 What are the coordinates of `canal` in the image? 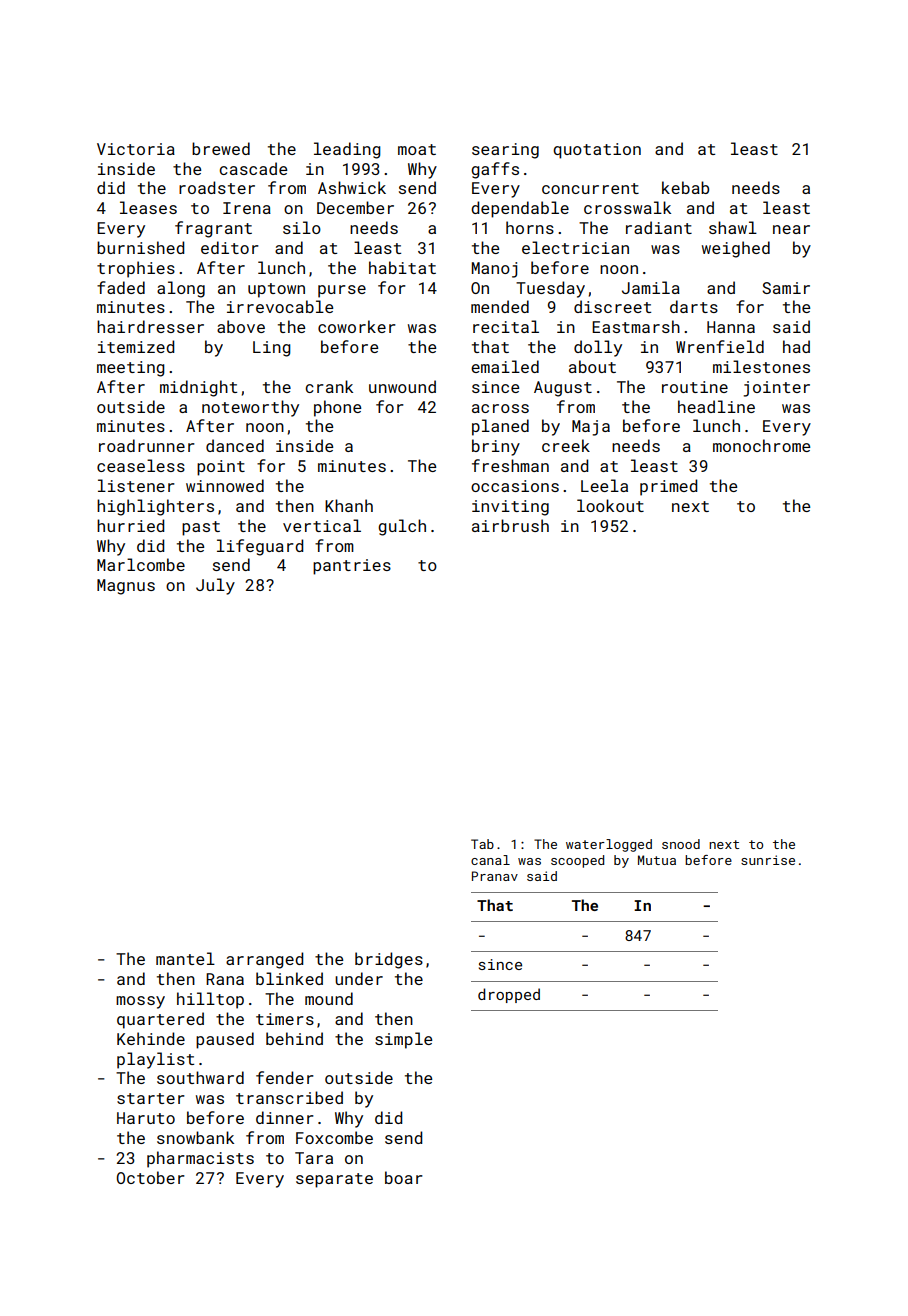 It's located at (490, 860).
